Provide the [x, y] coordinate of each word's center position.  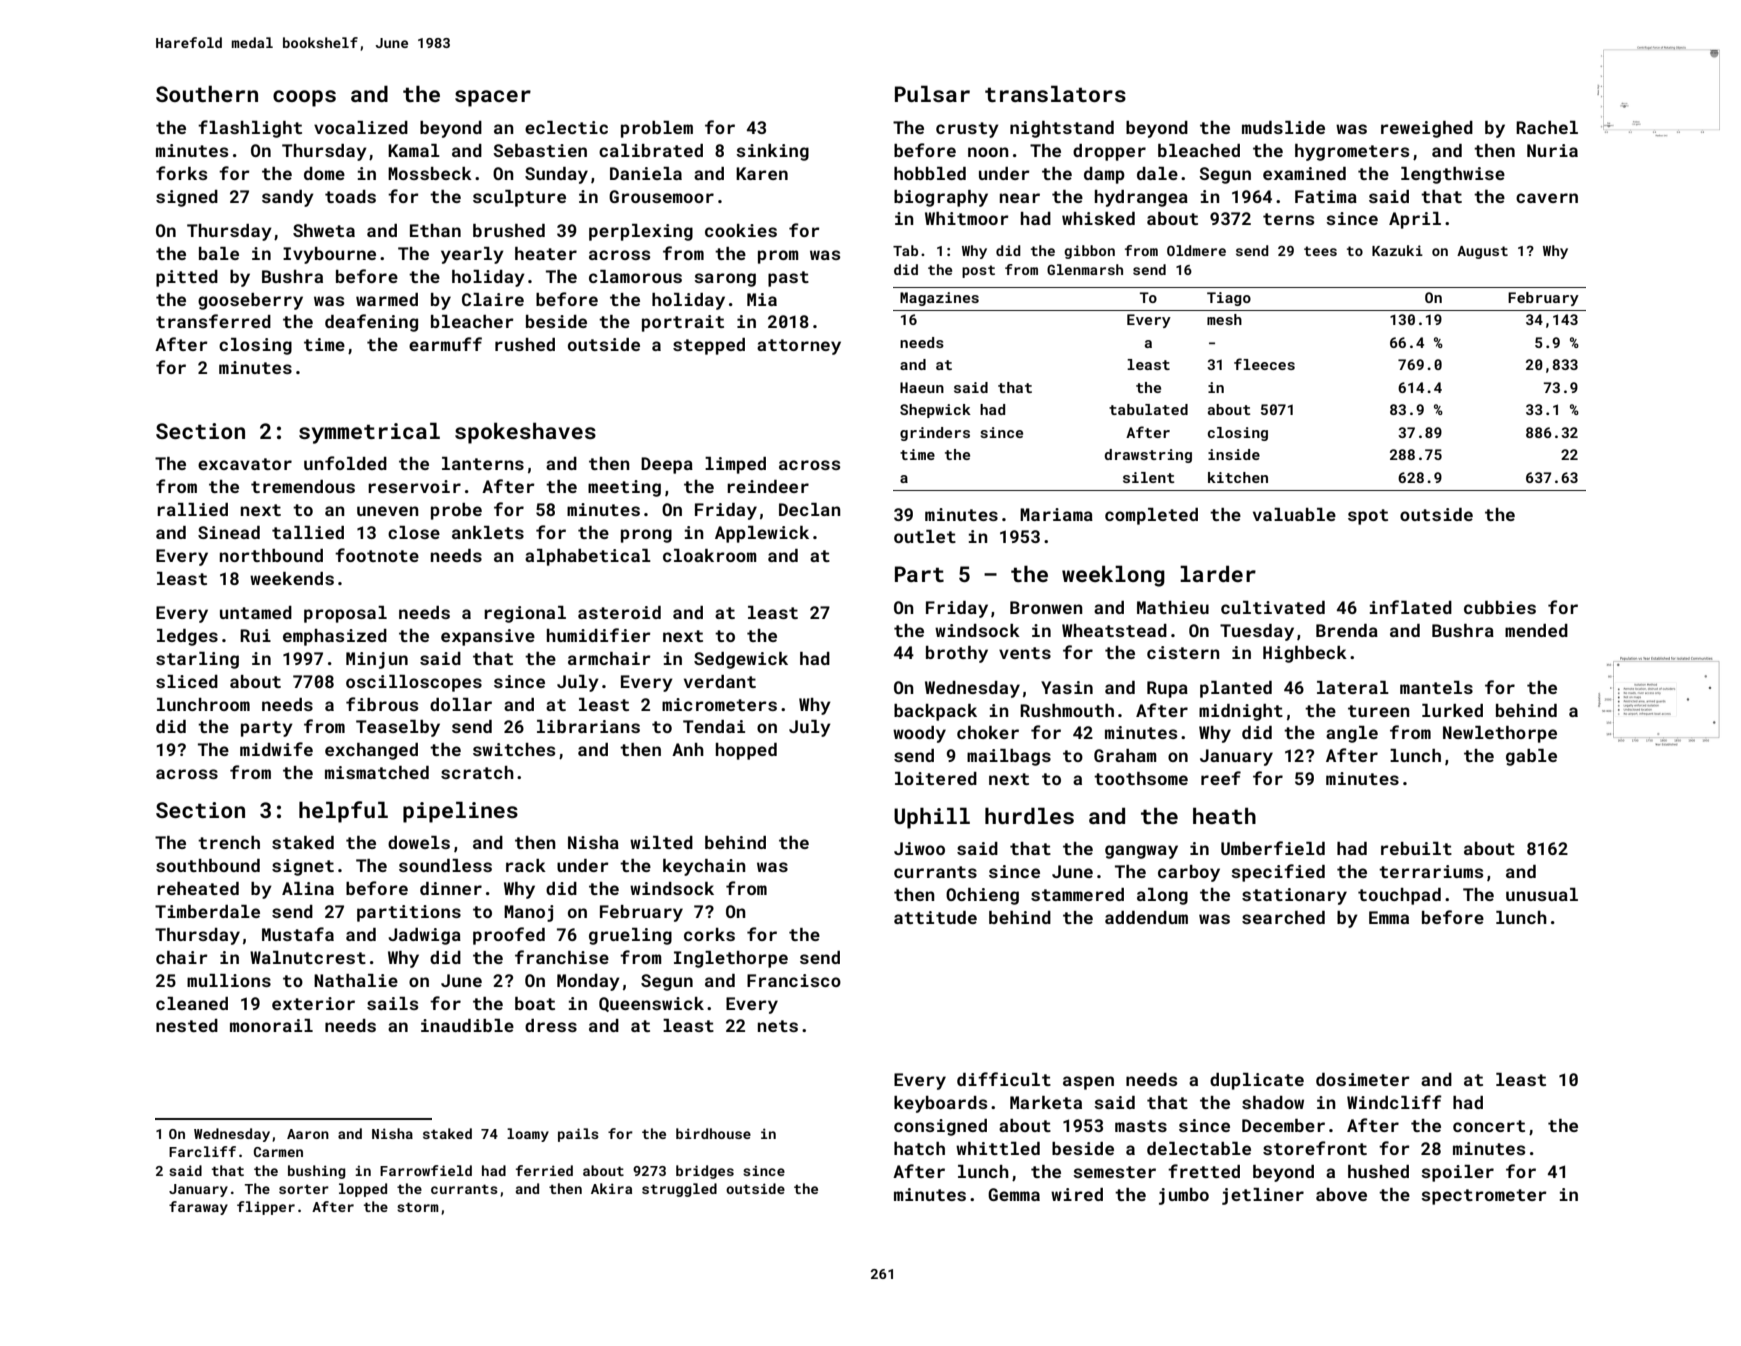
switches [514, 749]
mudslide [1283, 127]
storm [418, 1207]
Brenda [1347, 630]
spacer [493, 98]
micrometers [719, 704]
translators [1055, 93]
